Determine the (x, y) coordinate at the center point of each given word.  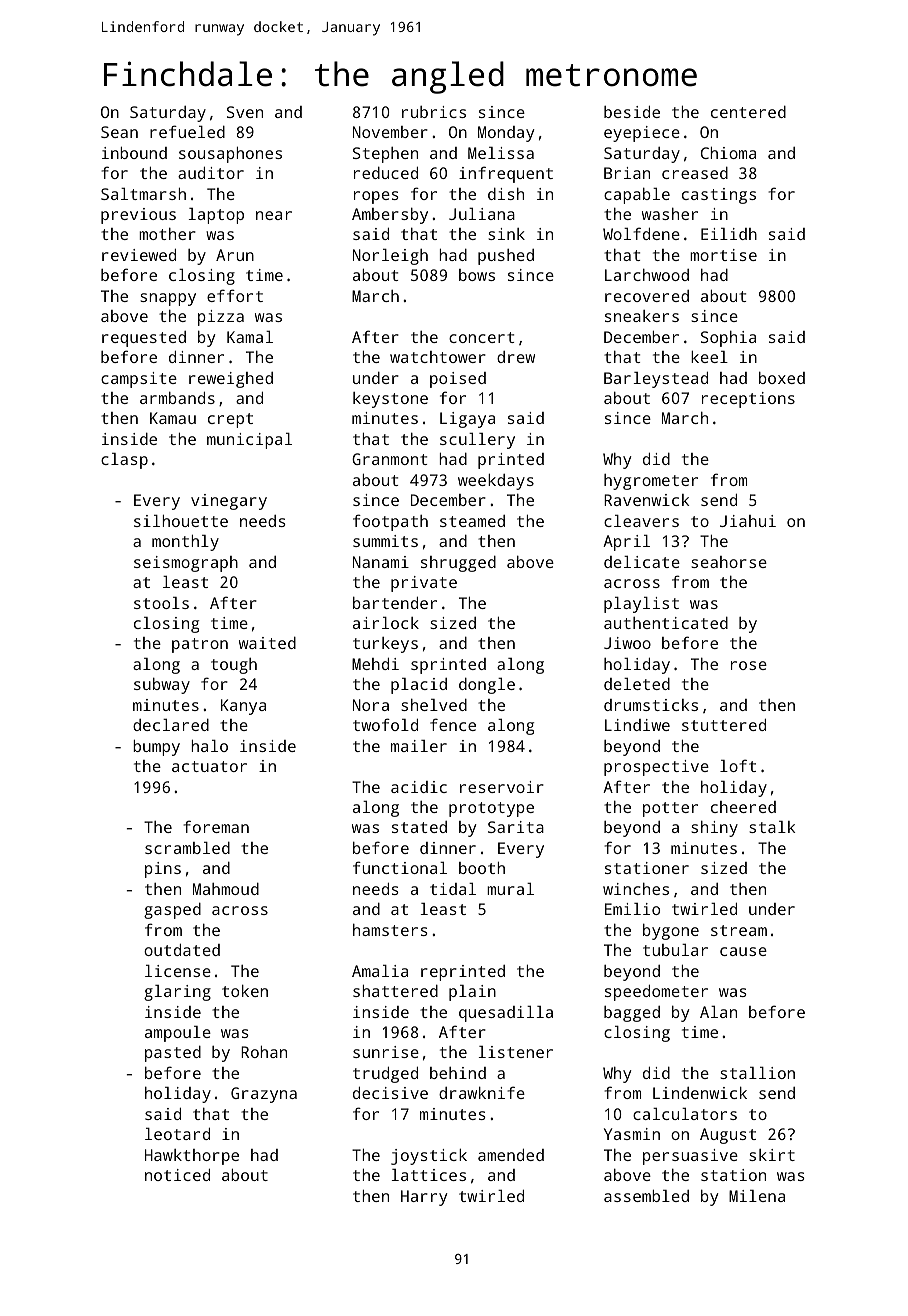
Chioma (728, 153)
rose (749, 665)
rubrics (434, 112)
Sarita (516, 827)
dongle (487, 686)
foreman (216, 826)
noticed (177, 1175)
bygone (671, 932)
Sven (245, 112)
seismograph (186, 564)
